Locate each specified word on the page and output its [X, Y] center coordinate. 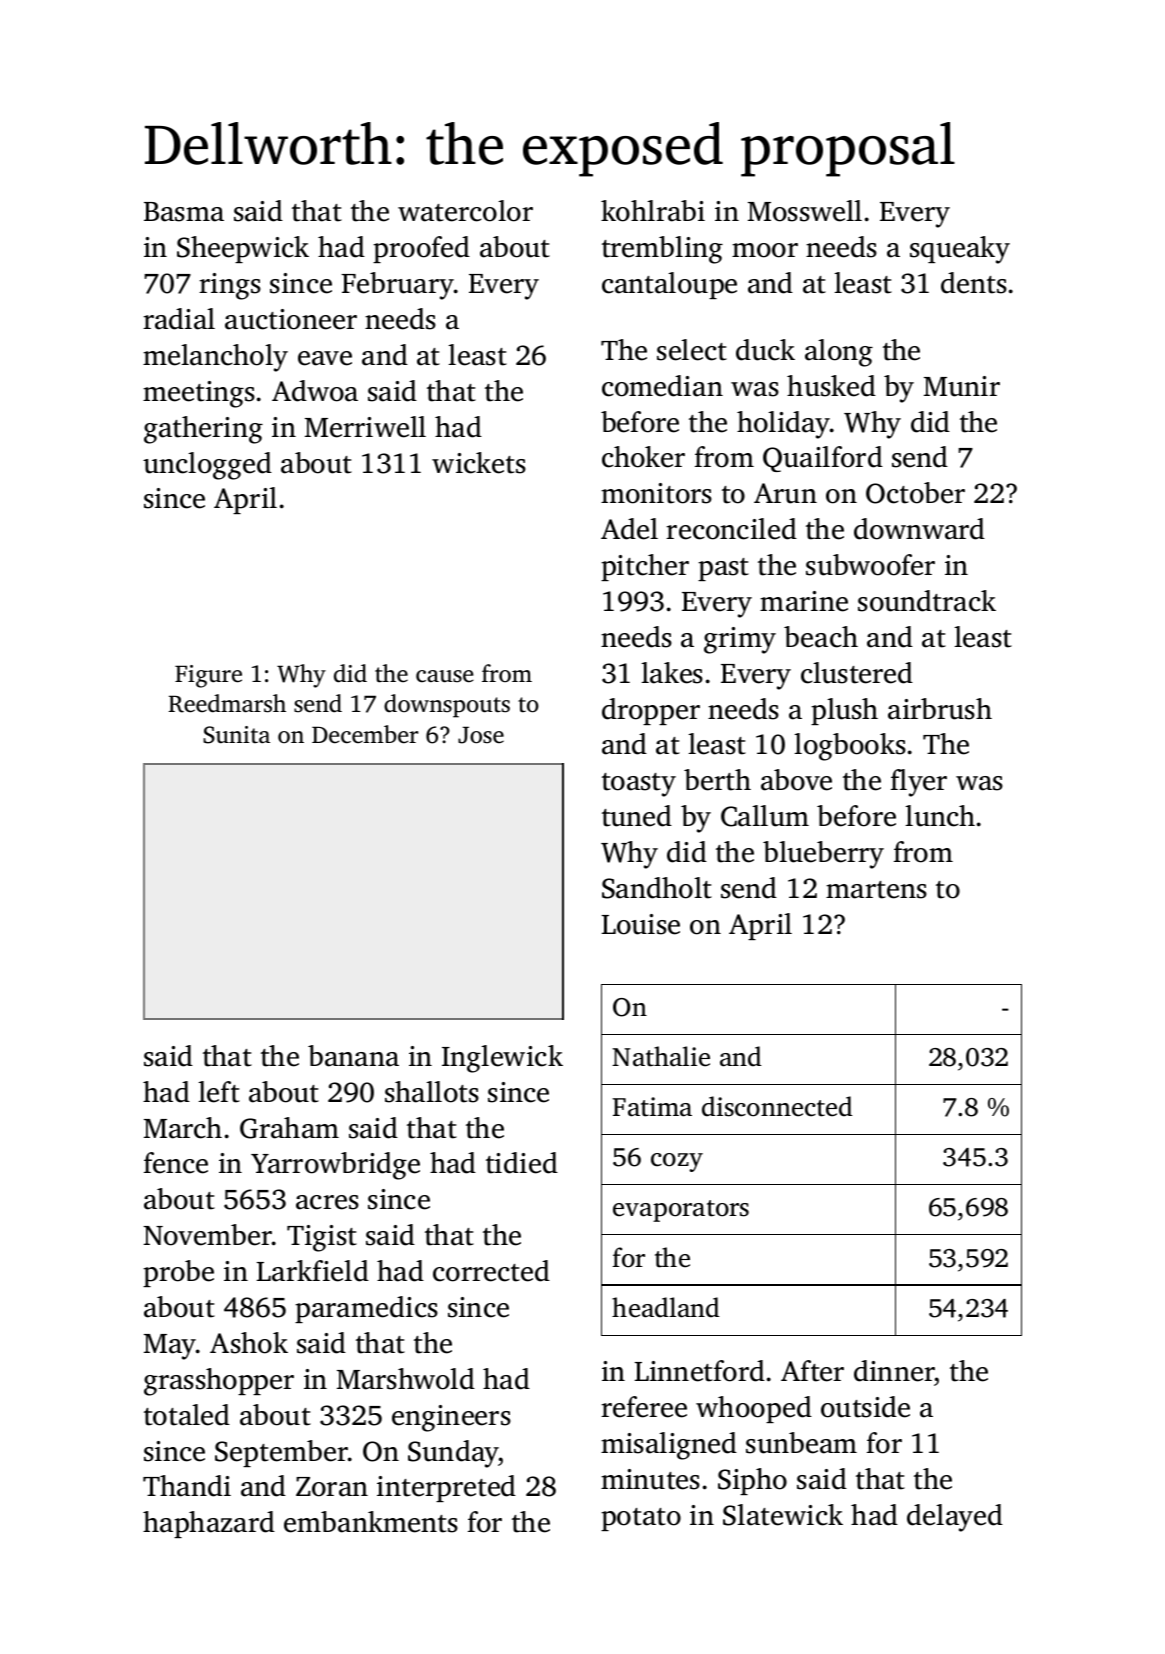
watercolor [465, 211]
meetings [199, 394]
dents [974, 283]
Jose [481, 735]
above [796, 780]
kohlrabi [653, 211]
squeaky [960, 250]
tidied [522, 1163]
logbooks [850, 747]
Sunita [236, 735]
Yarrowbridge [335, 1166]
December [365, 734]
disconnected [777, 1106]
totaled [187, 1415]
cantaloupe [669, 285]
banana [353, 1056]
